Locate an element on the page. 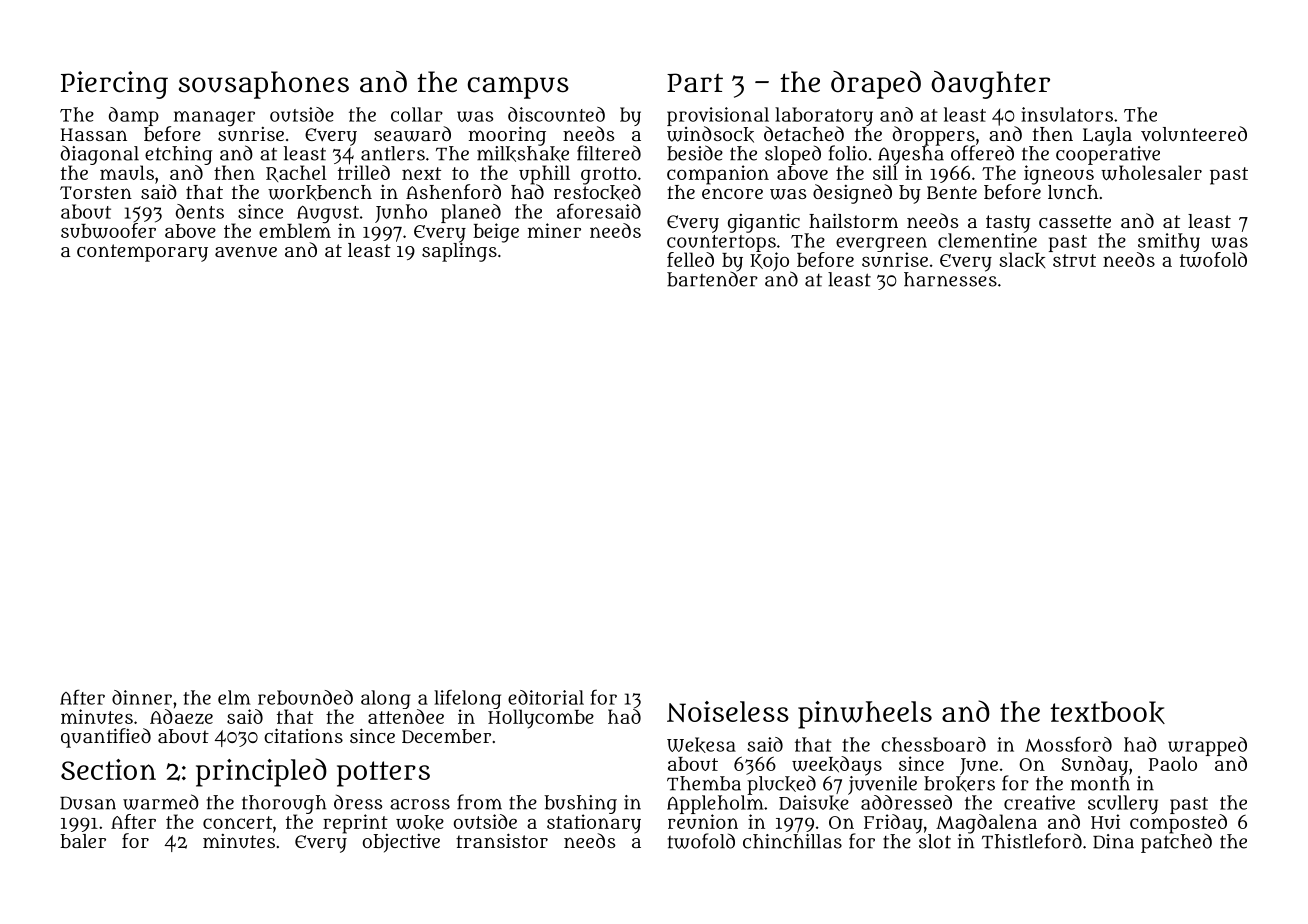 The image size is (1308, 924). sousaphones is located at coordinates (264, 85).
